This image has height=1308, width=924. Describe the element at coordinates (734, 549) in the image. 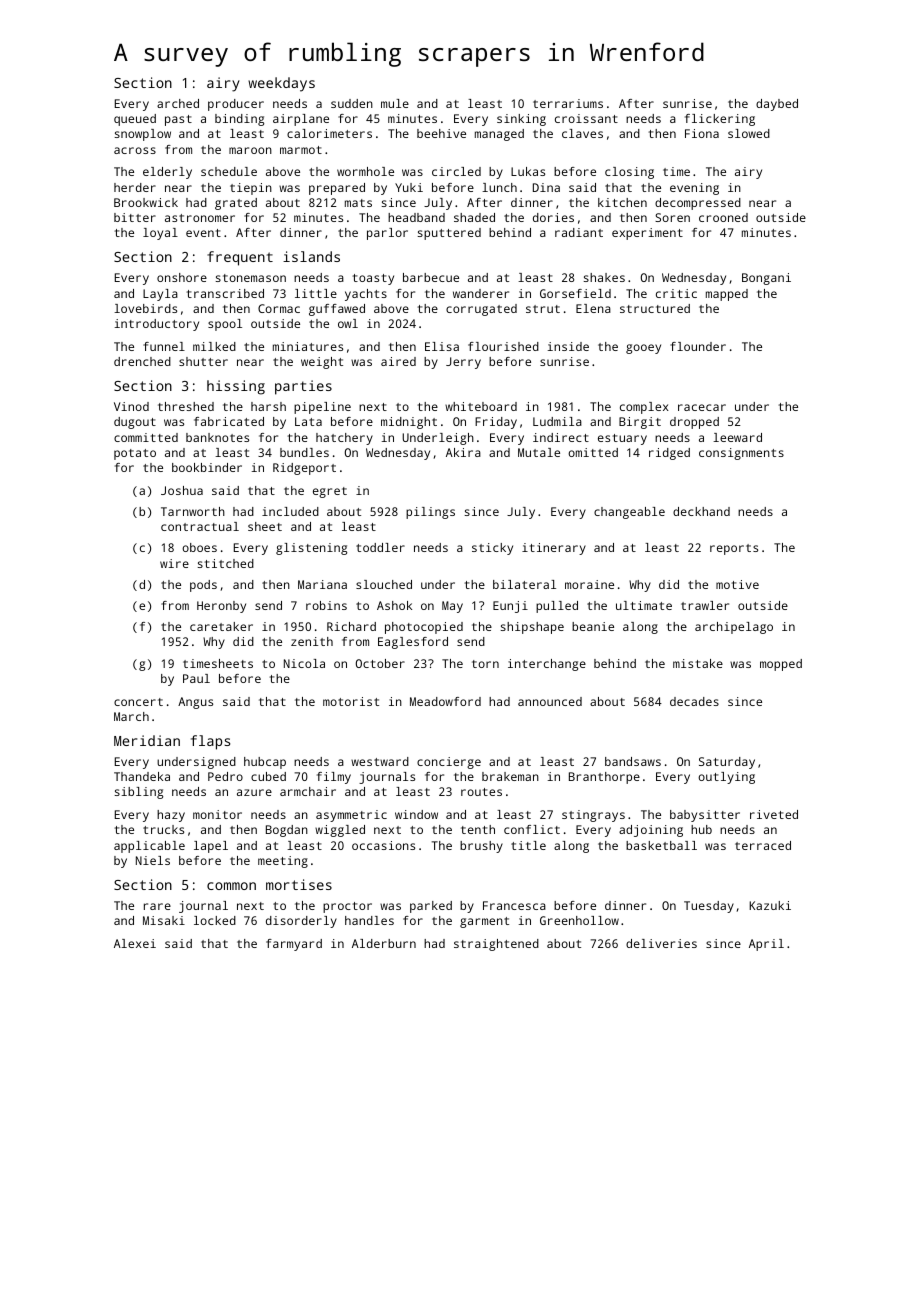

I see `reports` at that location.
